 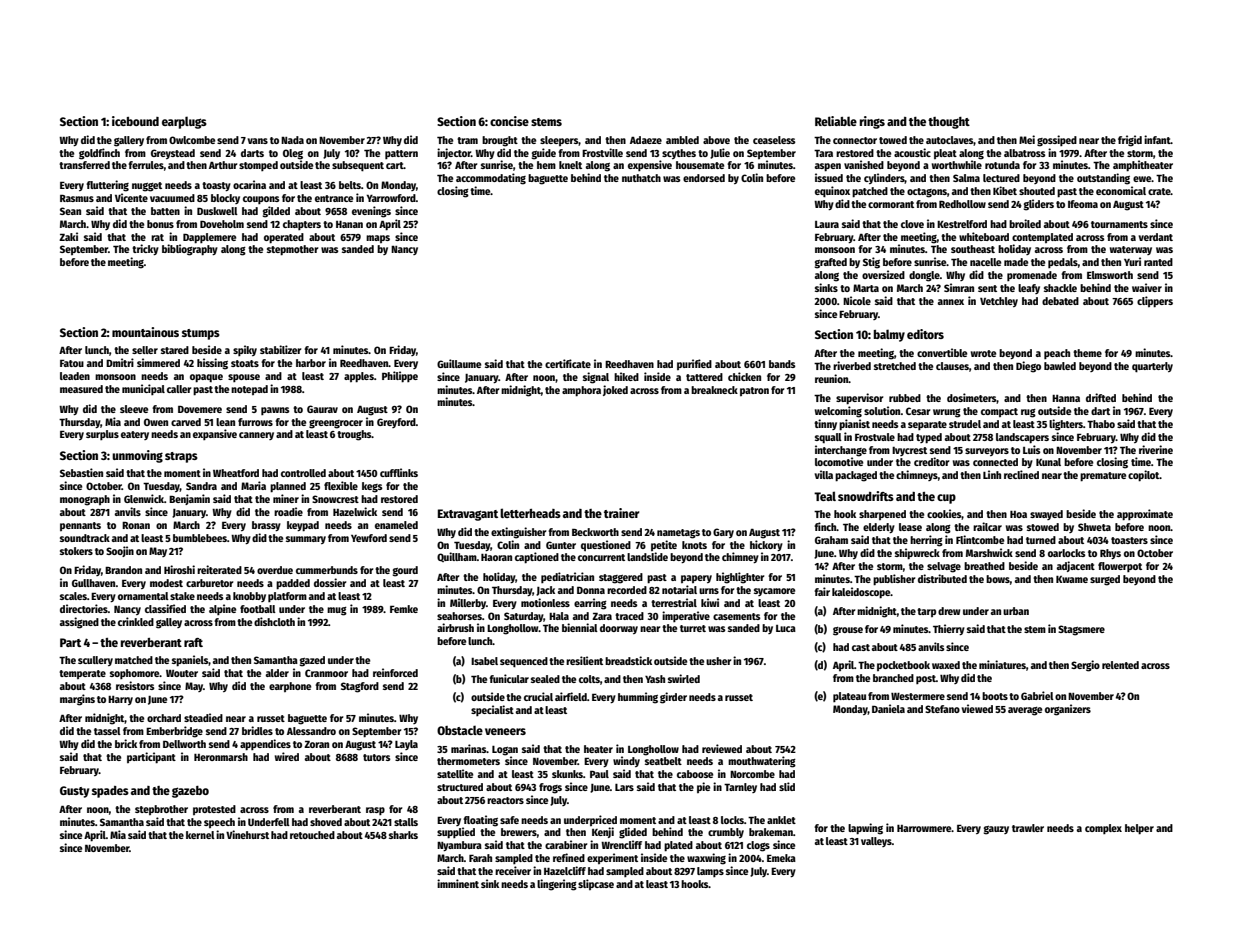 What do you see at coordinates (369, 538) in the screenshot?
I see `Yewford` at bounding box center [369, 538].
